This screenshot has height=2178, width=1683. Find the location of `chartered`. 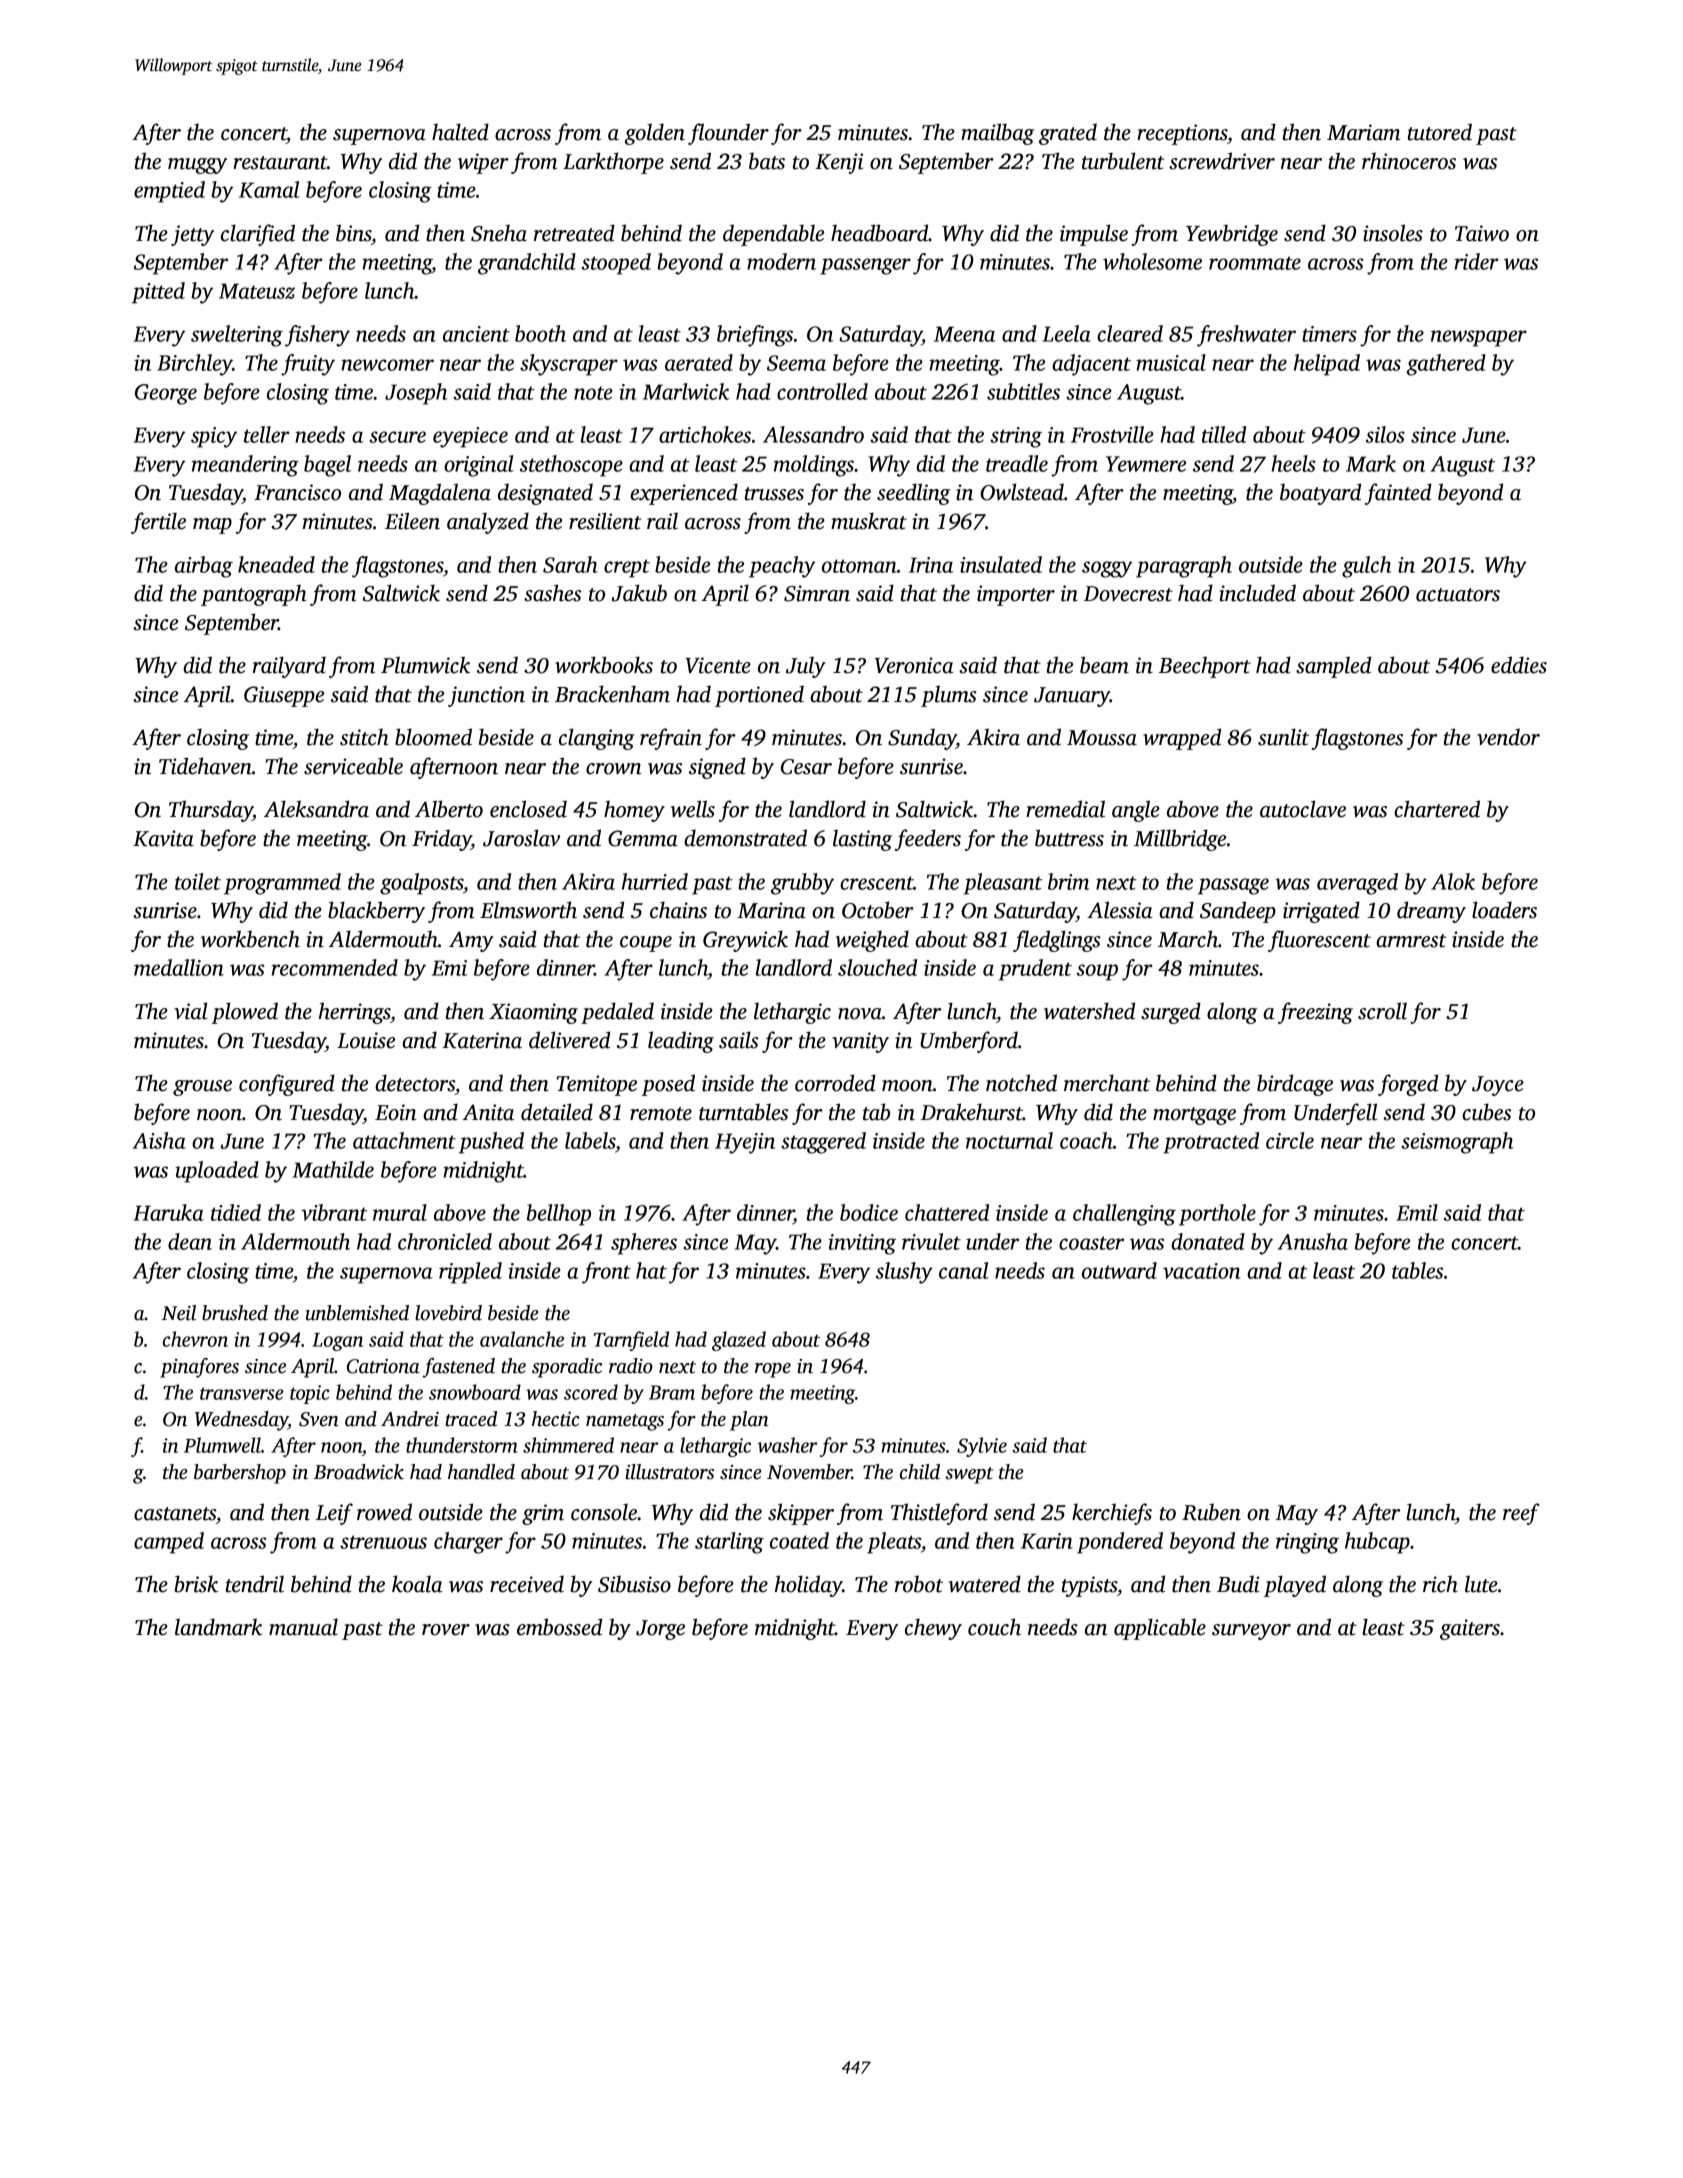

chartered is located at coordinates (1437, 809).
